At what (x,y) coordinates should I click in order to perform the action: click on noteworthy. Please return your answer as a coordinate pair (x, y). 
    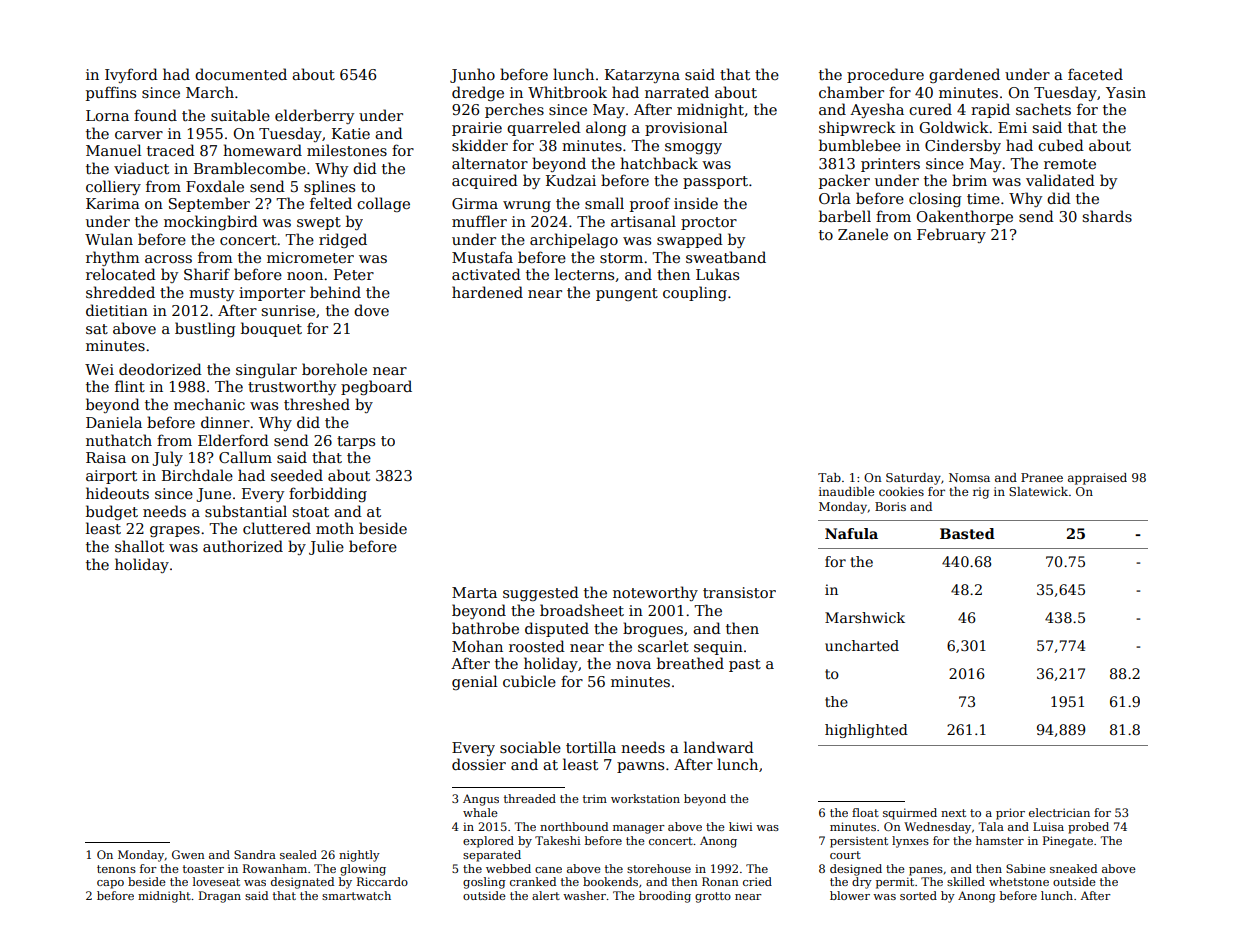
    Looking at the image, I should click on (655, 593).
